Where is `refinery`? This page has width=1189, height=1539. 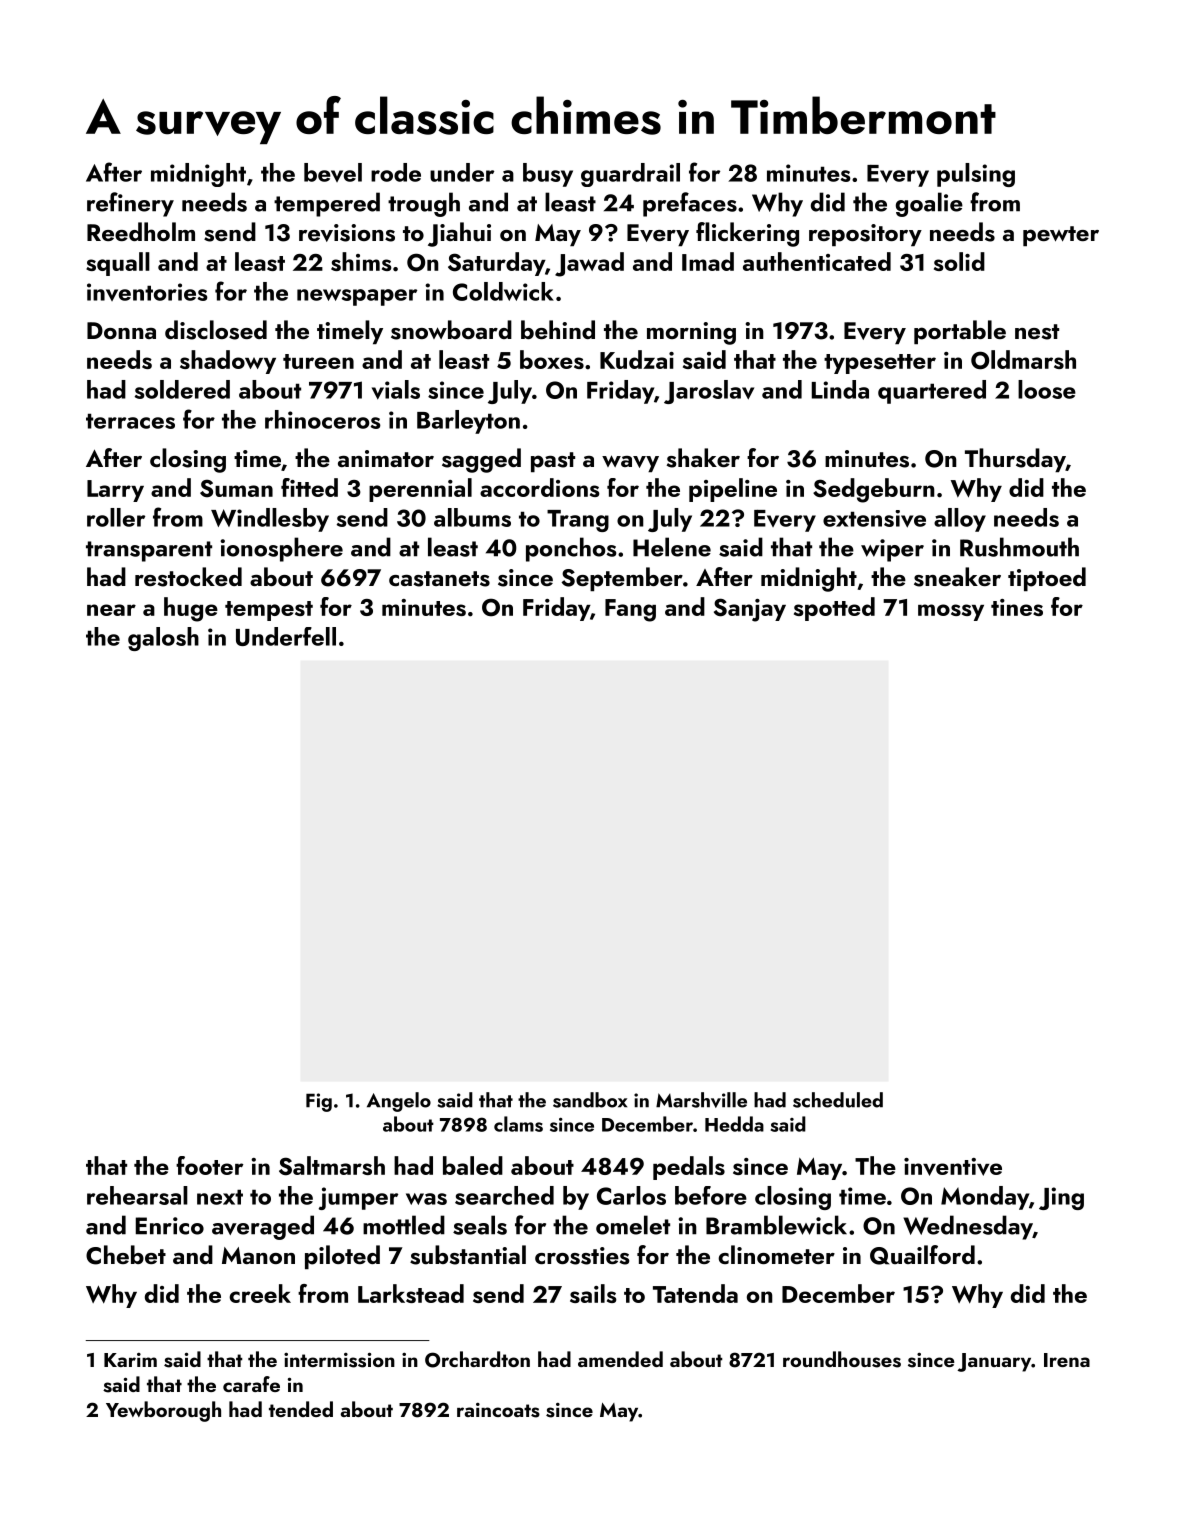 refinery is located at coordinates (130, 204).
